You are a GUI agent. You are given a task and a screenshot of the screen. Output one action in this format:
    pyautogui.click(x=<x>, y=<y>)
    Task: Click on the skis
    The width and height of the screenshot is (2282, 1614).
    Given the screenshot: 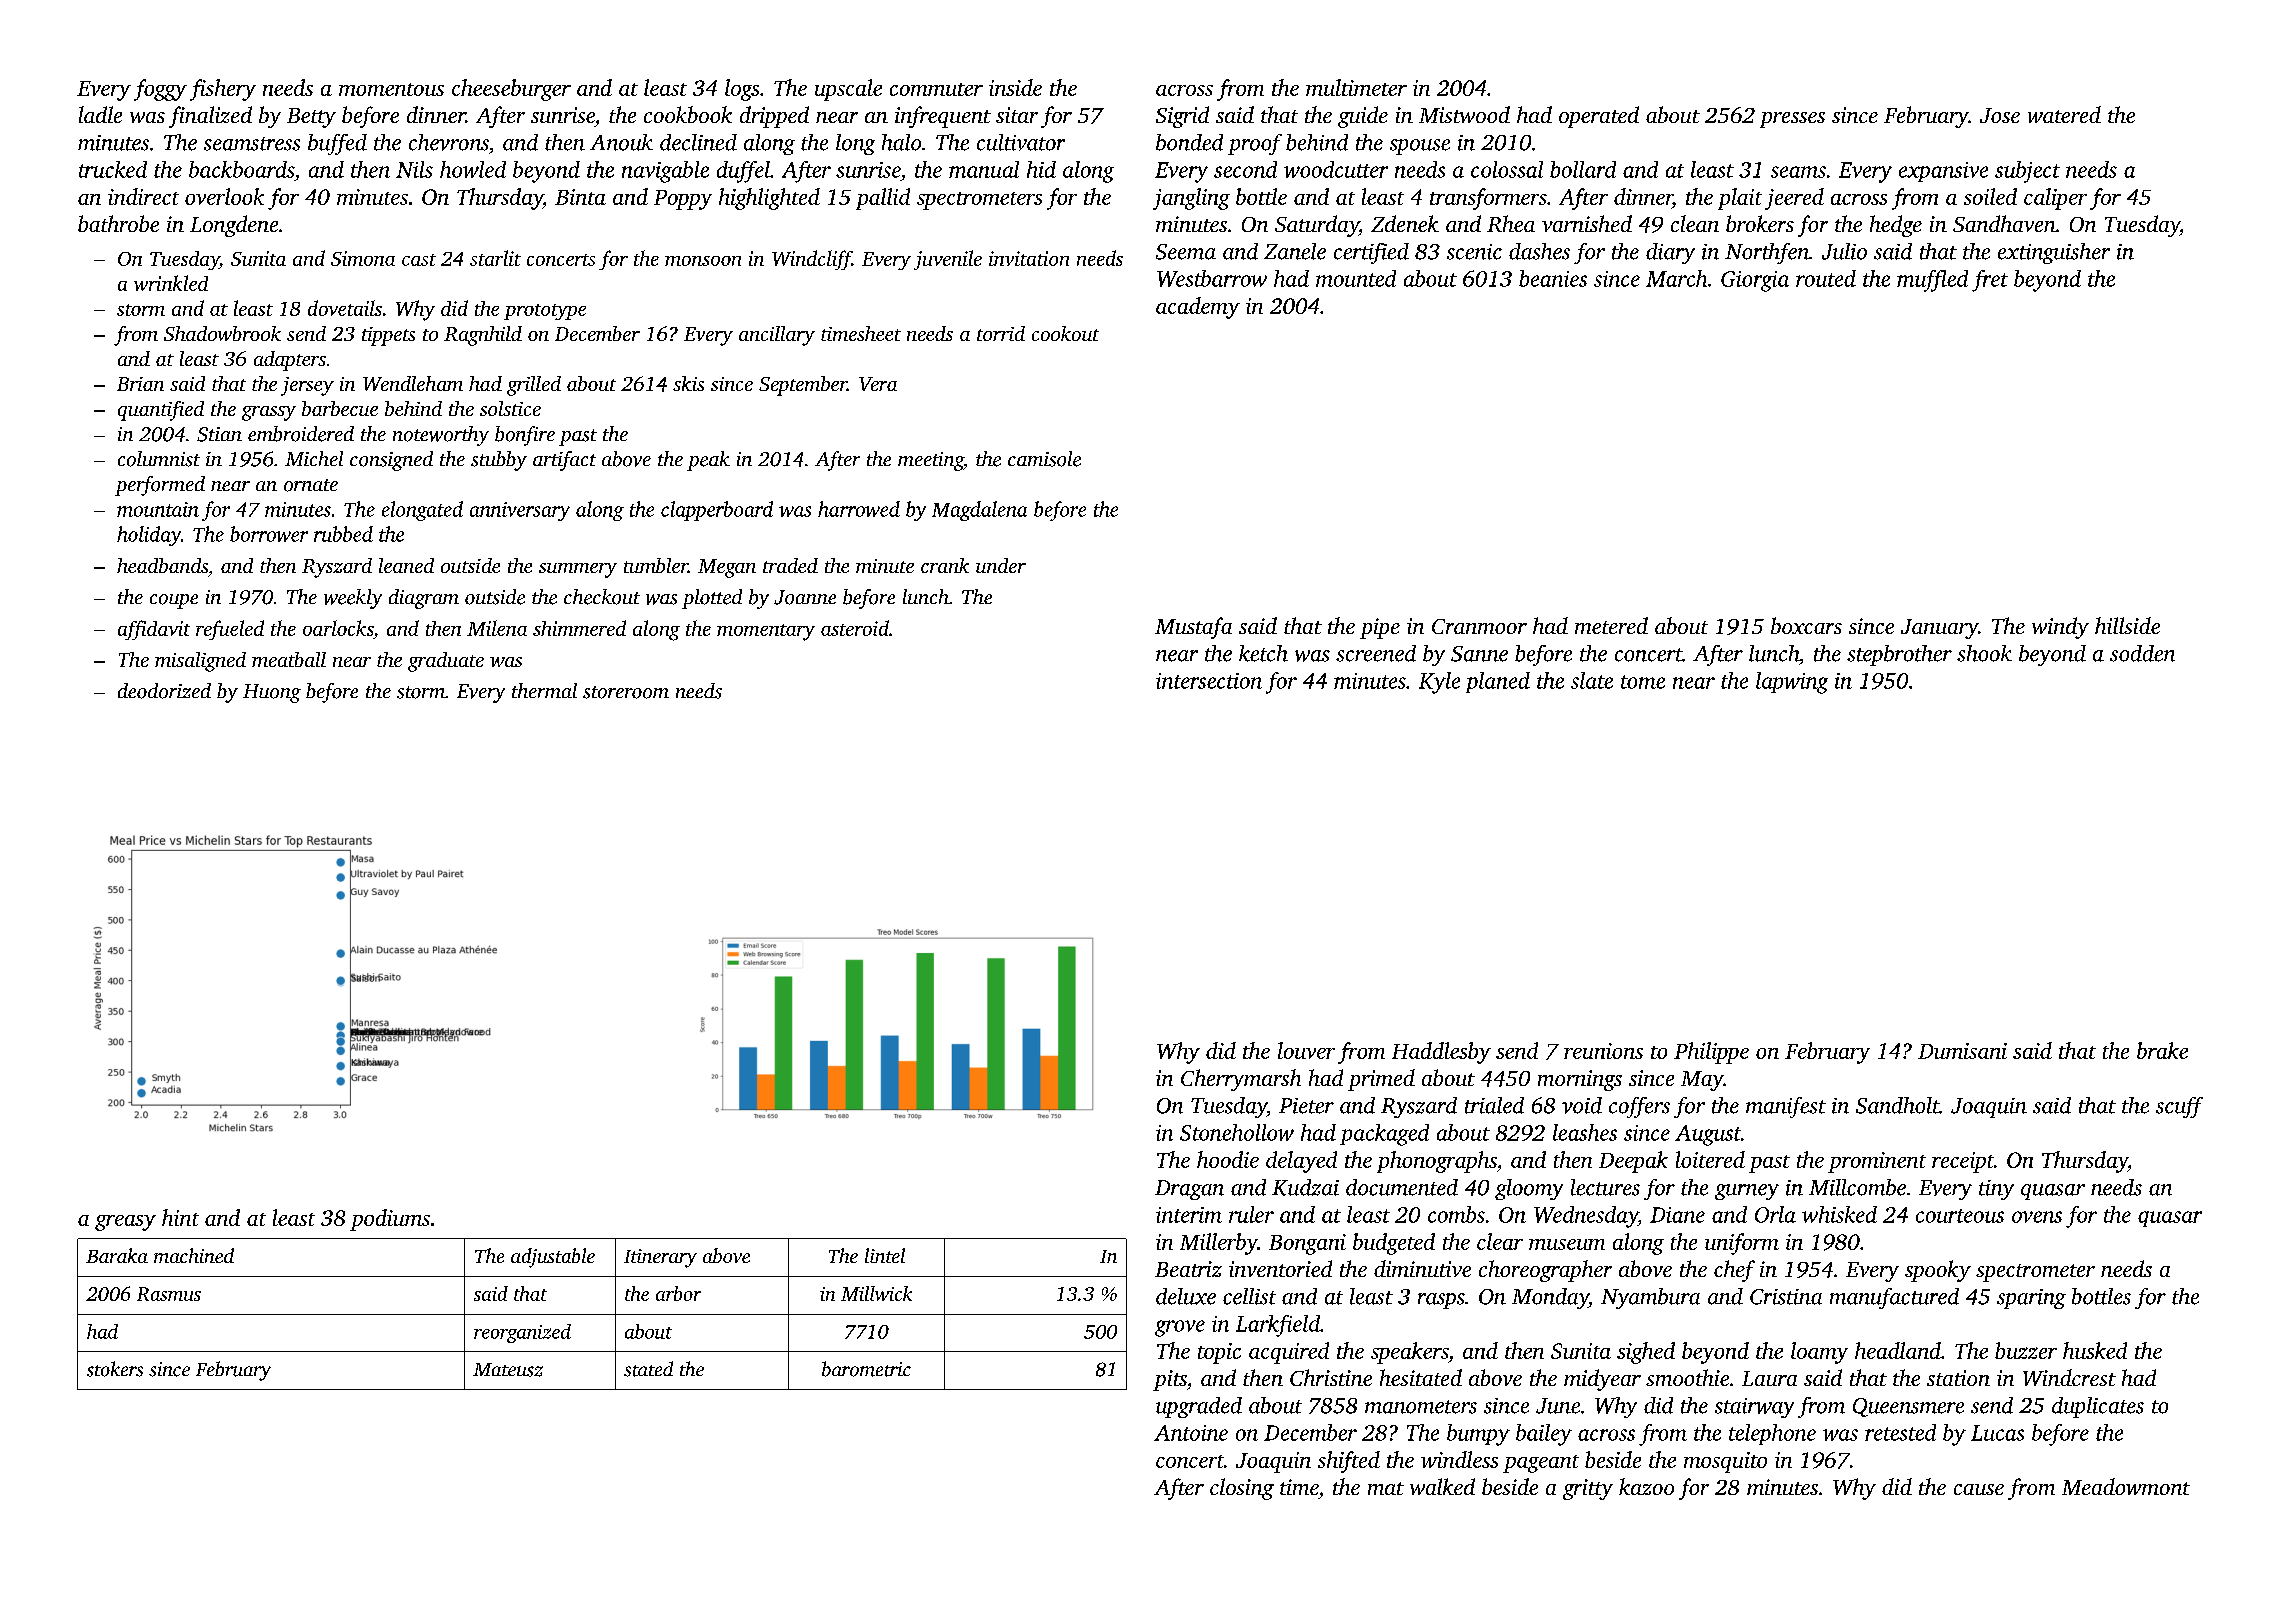 What is the action you would take?
    pyautogui.click(x=688, y=383)
